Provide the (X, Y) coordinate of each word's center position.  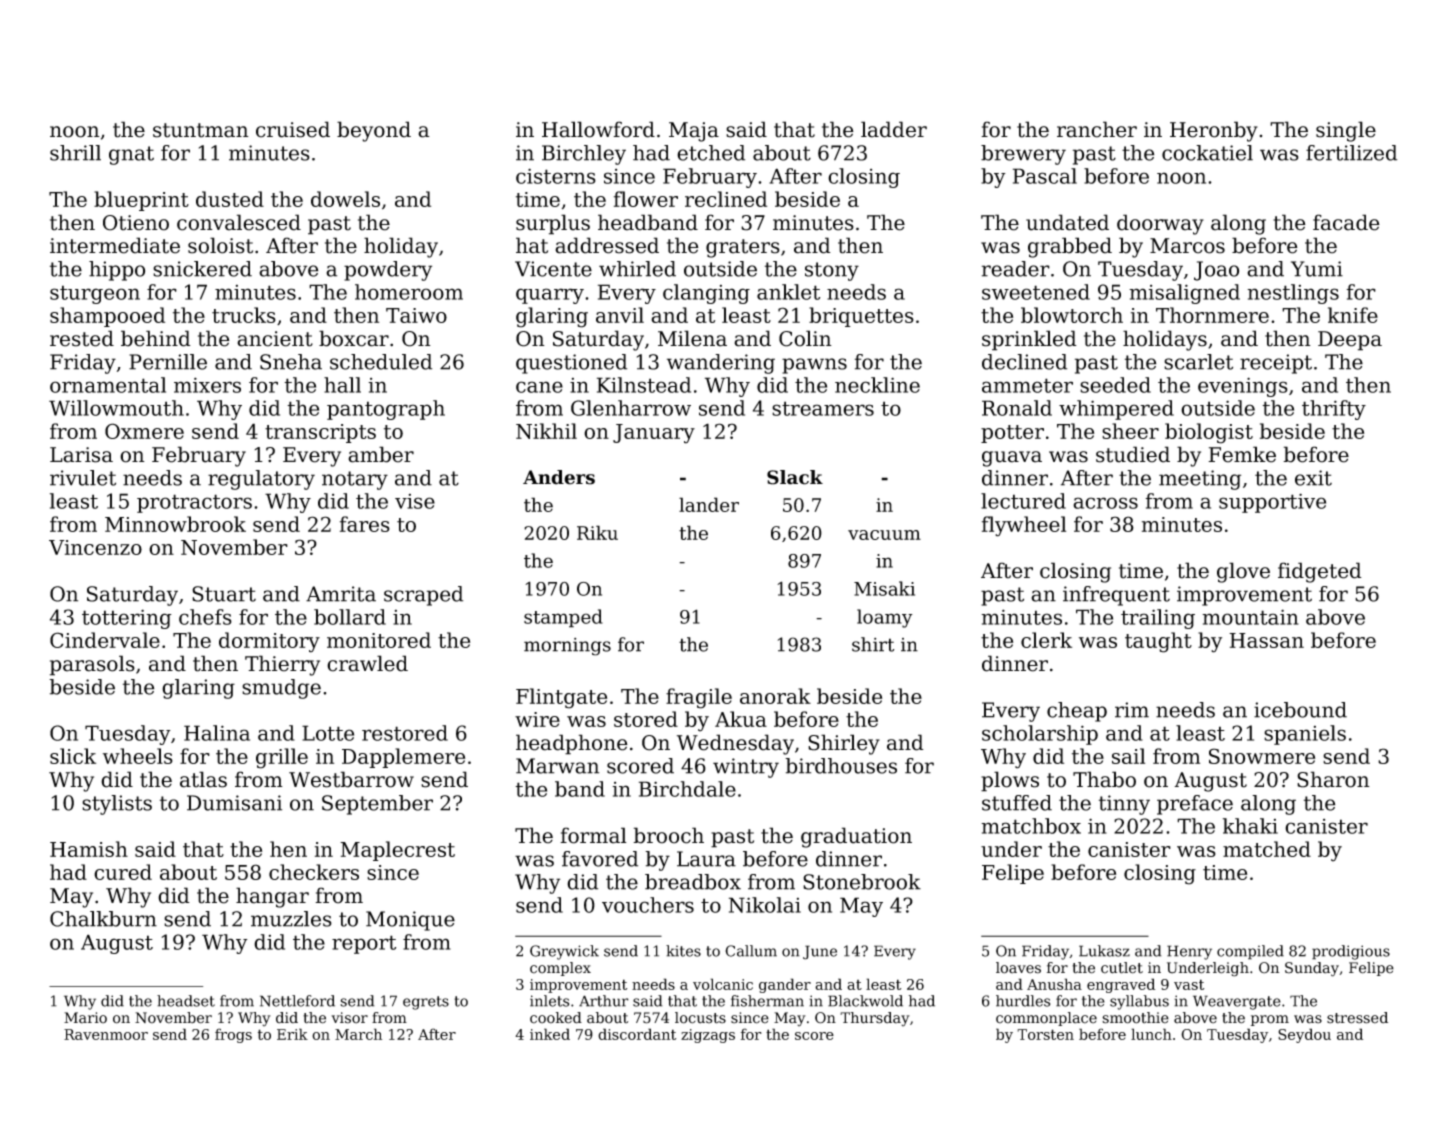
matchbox (1031, 826)
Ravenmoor (106, 1034)
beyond (374, 131)
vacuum (884, 535)
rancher (1097, 129)
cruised (293, 129)
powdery (388, 271)
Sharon (1333, 779)
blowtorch (1072, 315)
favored (600, 859)
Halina (217, 733)
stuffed (1017, 803)
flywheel (1024, 526)
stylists (117, 805)
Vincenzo (95, 547)
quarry (550, 296)
